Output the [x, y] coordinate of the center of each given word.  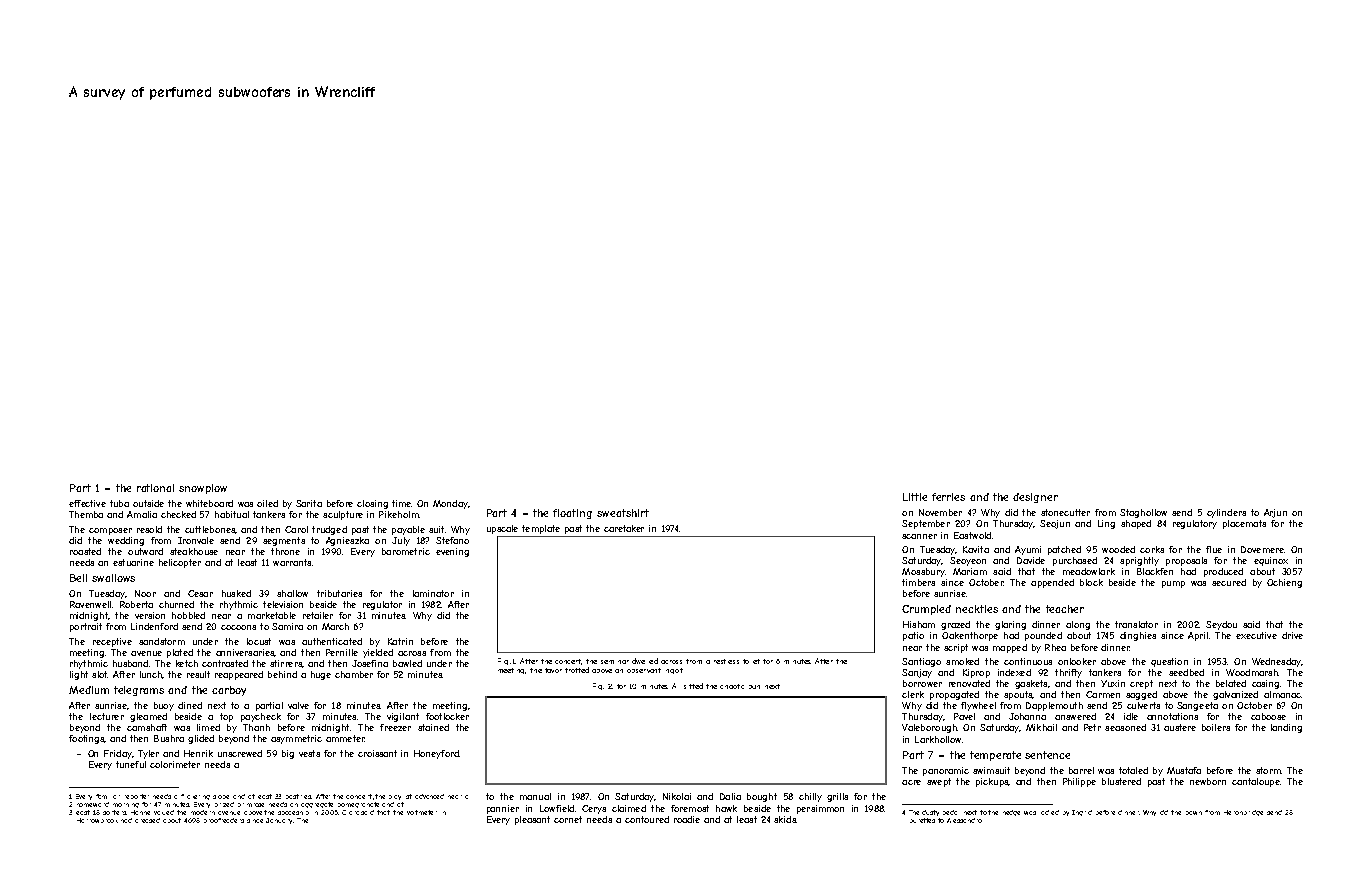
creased [147, 820]
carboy [229, 691]
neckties [977, 609]
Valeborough [929, 728]
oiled [267, 503]
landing [1286, 728]
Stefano [452, 540]
